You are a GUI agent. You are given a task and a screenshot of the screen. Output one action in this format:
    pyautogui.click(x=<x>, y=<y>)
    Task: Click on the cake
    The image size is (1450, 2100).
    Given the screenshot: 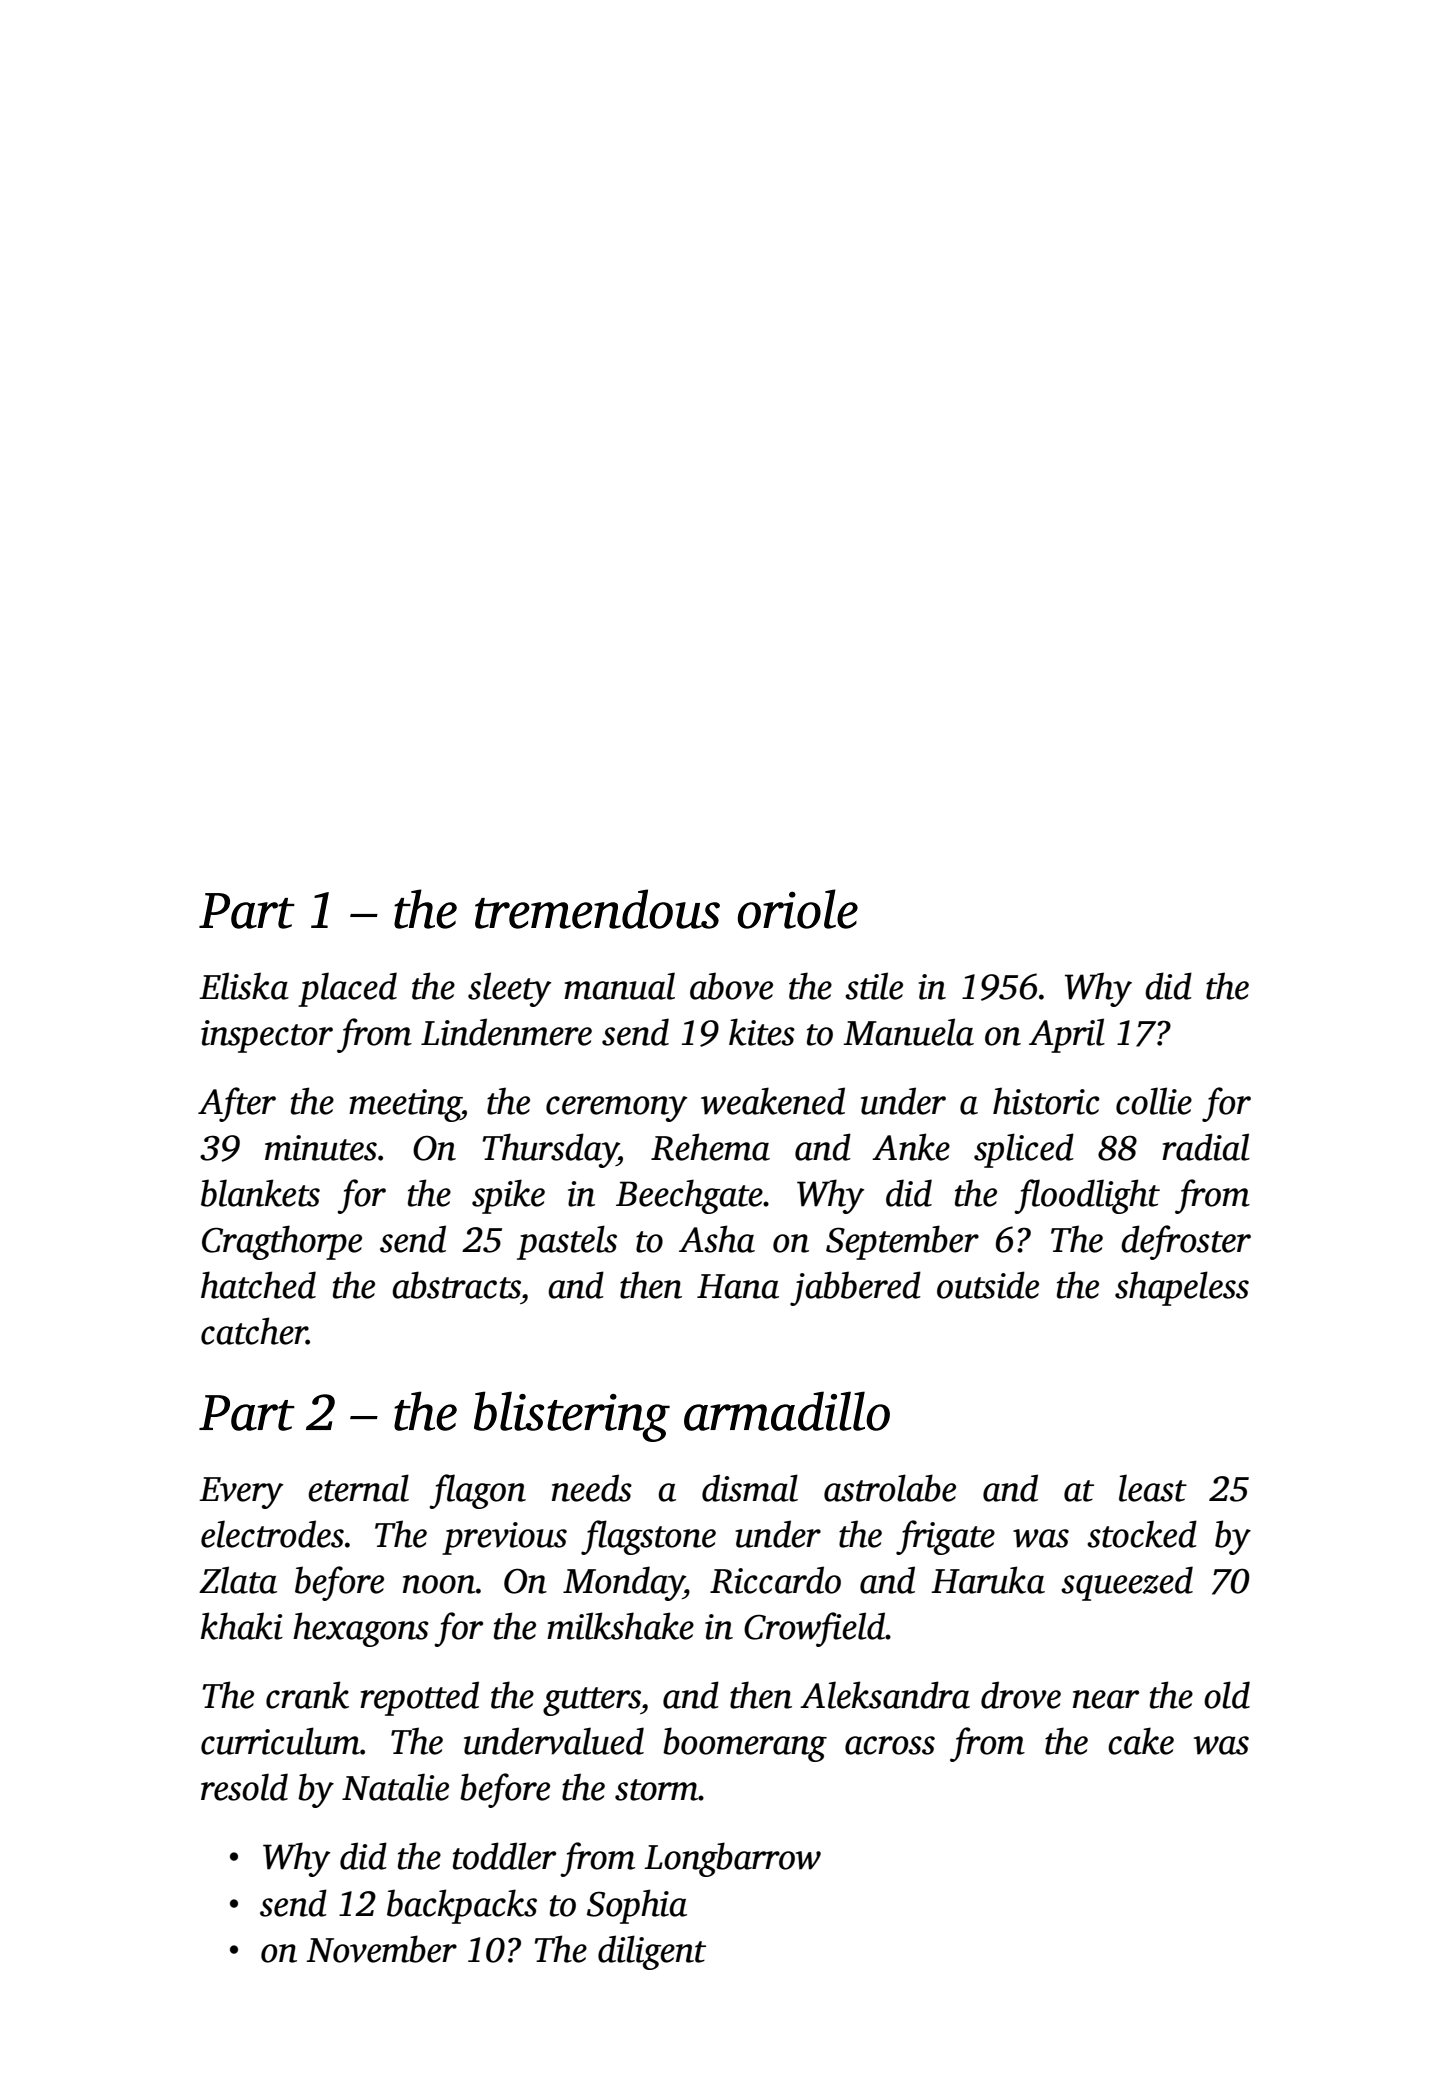 What is the action you would take?
    pyautogui.click(x=1141, y=1741)
